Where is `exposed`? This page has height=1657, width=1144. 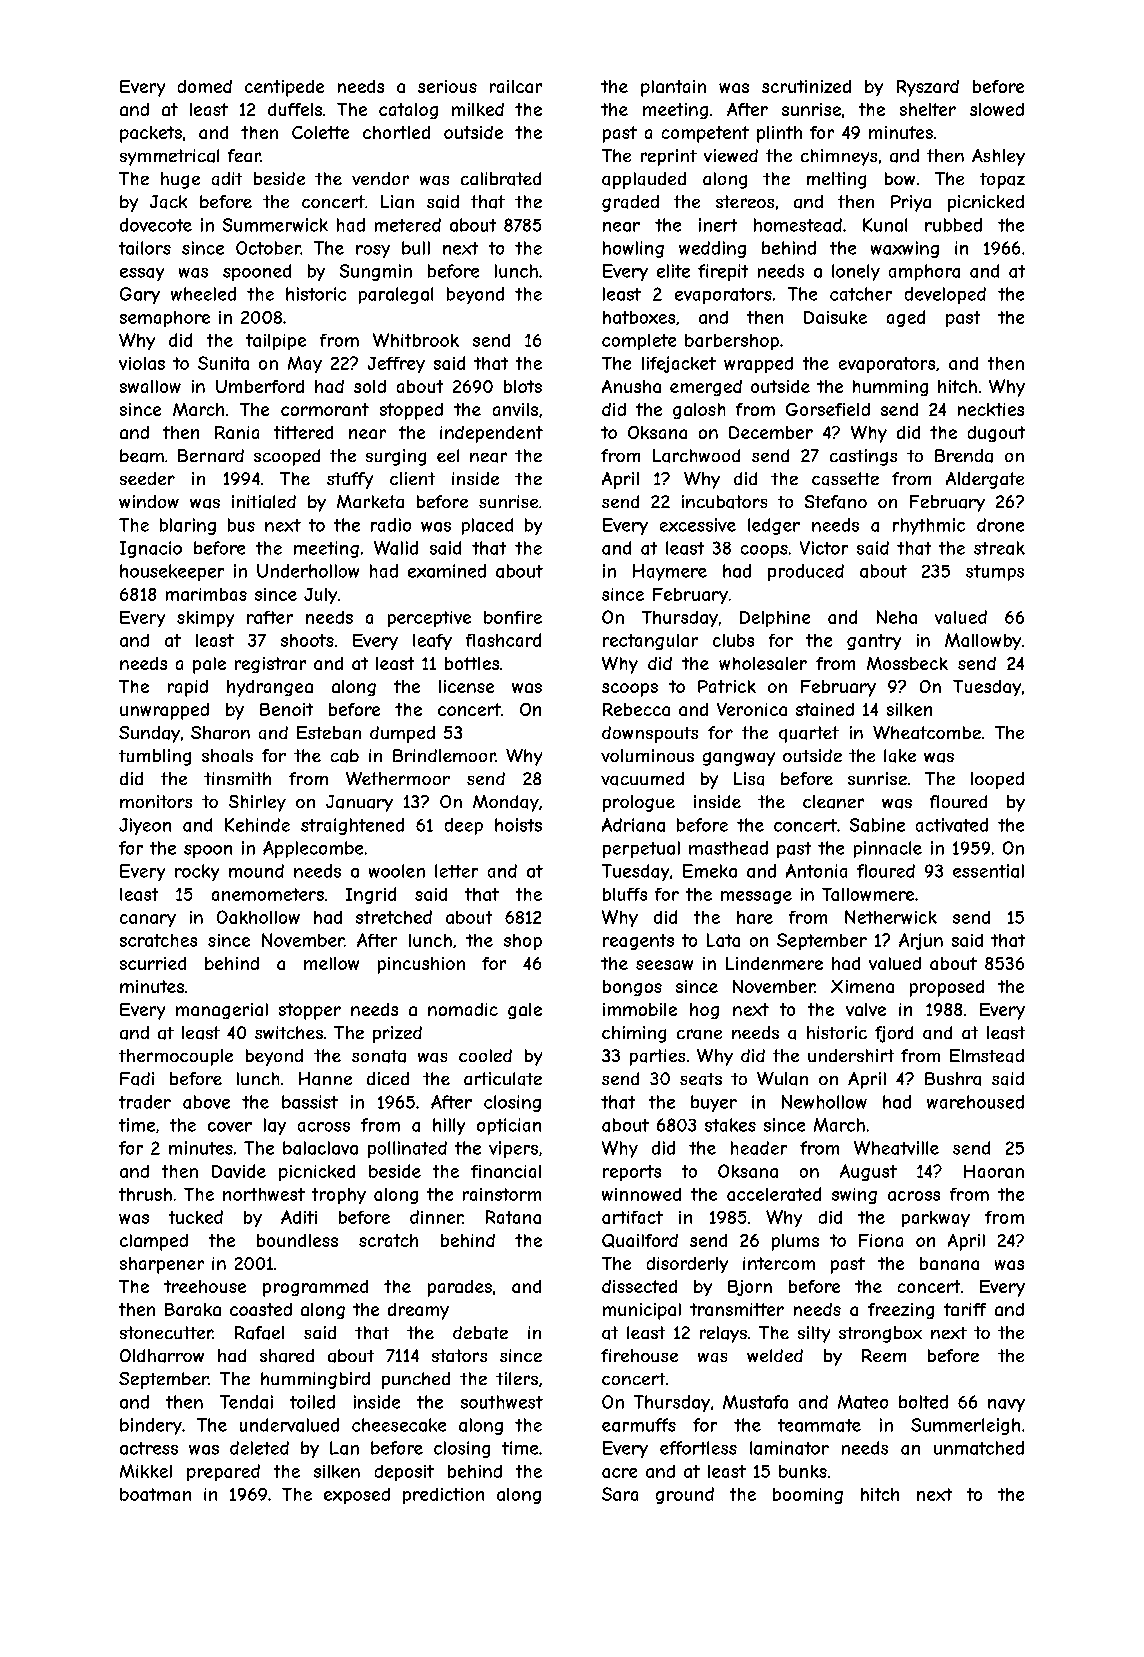
exposed is located at coordinates (357, 1496).
